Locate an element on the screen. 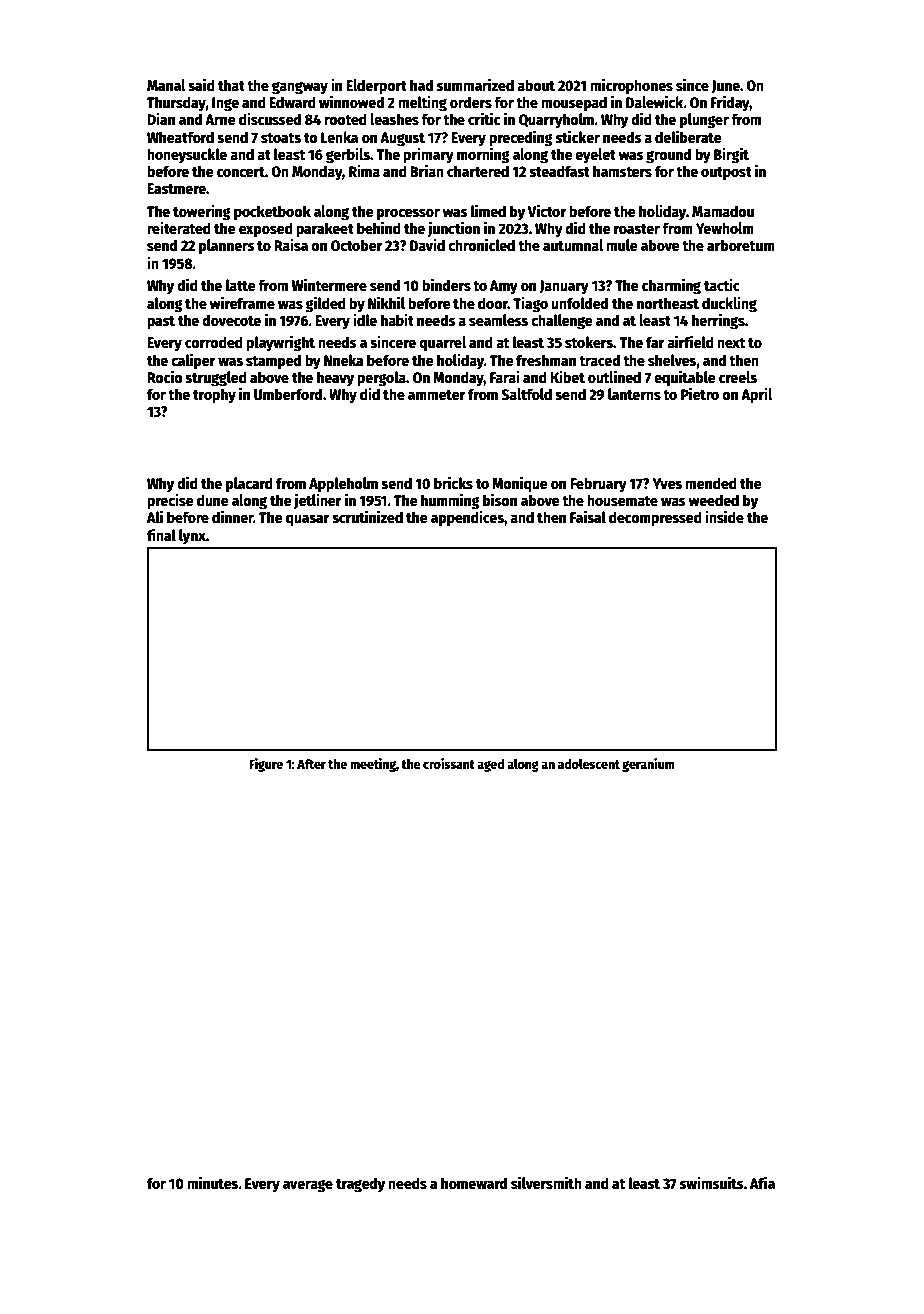 Image resolution: width=924 pixels, height=1314 pixels. summarized is located at coordinates (475, 84).
